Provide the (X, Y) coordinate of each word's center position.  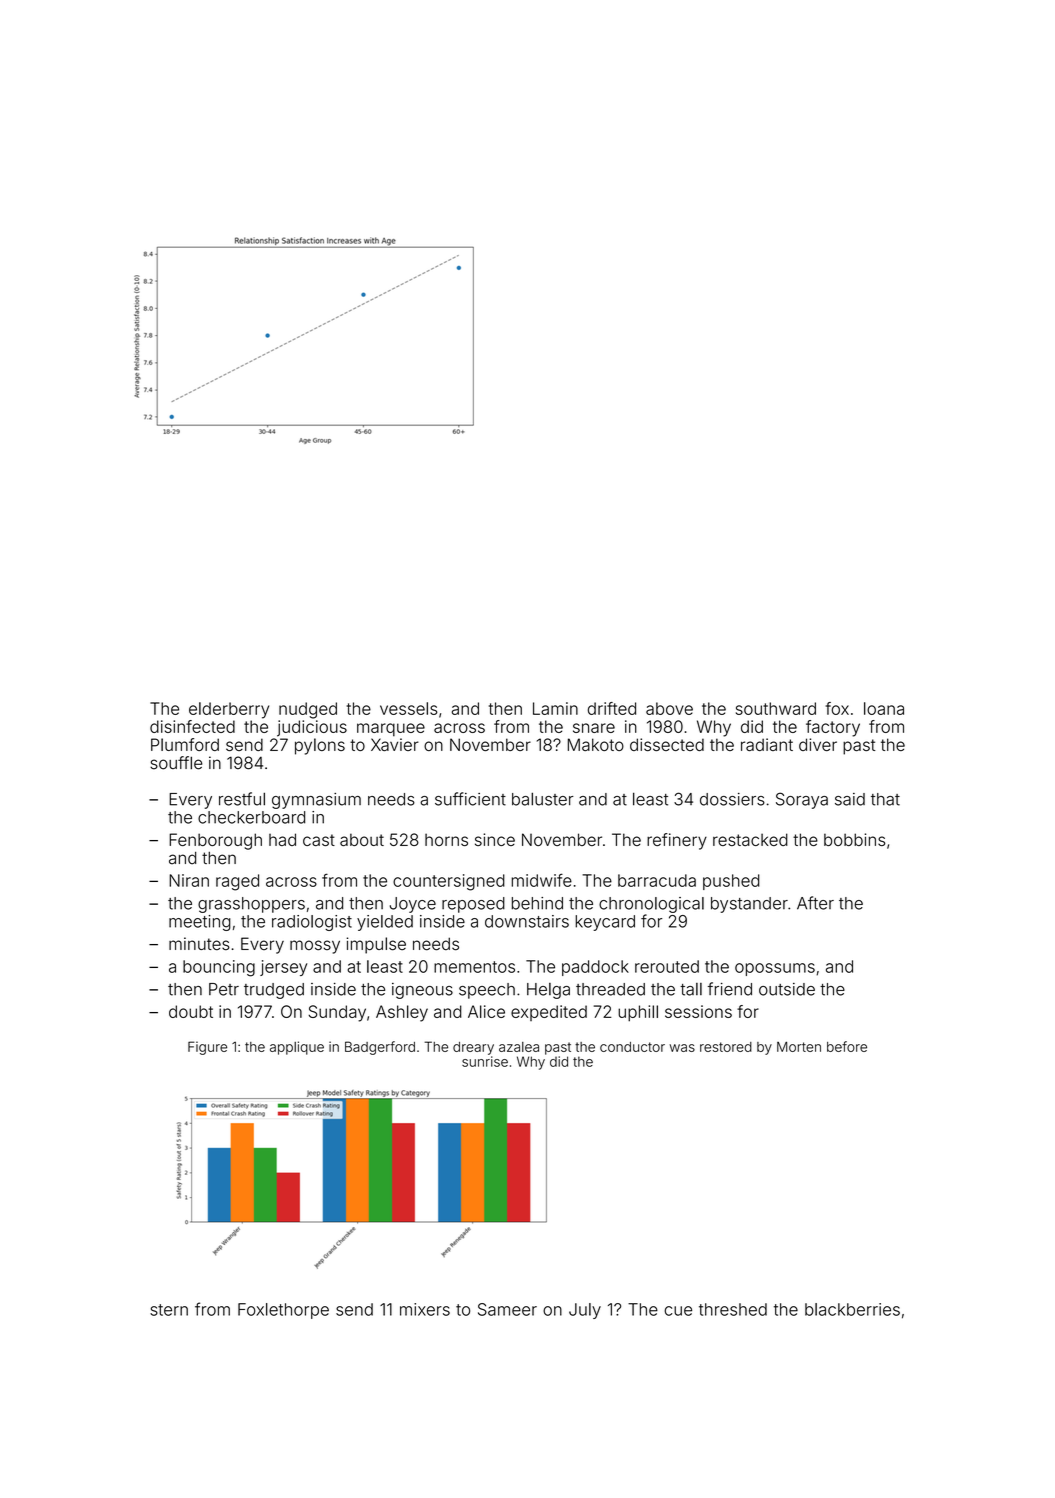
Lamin (555, 708)
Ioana (884, 708)
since (495, 839)
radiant (767, 744)
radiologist (312, 923)
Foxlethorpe (283, 1311)
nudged (308, 710)
